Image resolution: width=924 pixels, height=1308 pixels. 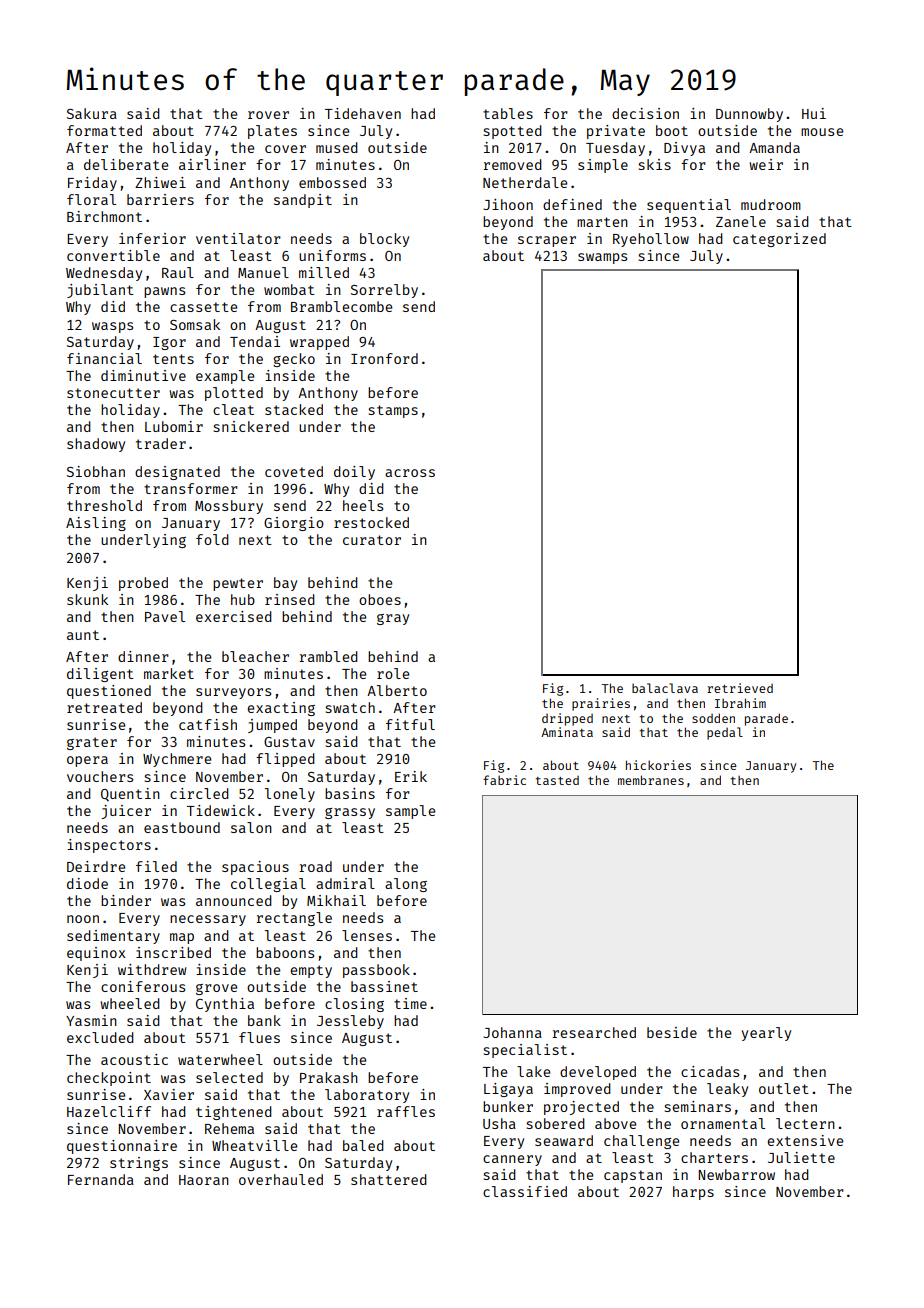 What do you see at coordinates (229, 1077) in the screenshot?
I see `selected` at bounding box center [229, 1077].
